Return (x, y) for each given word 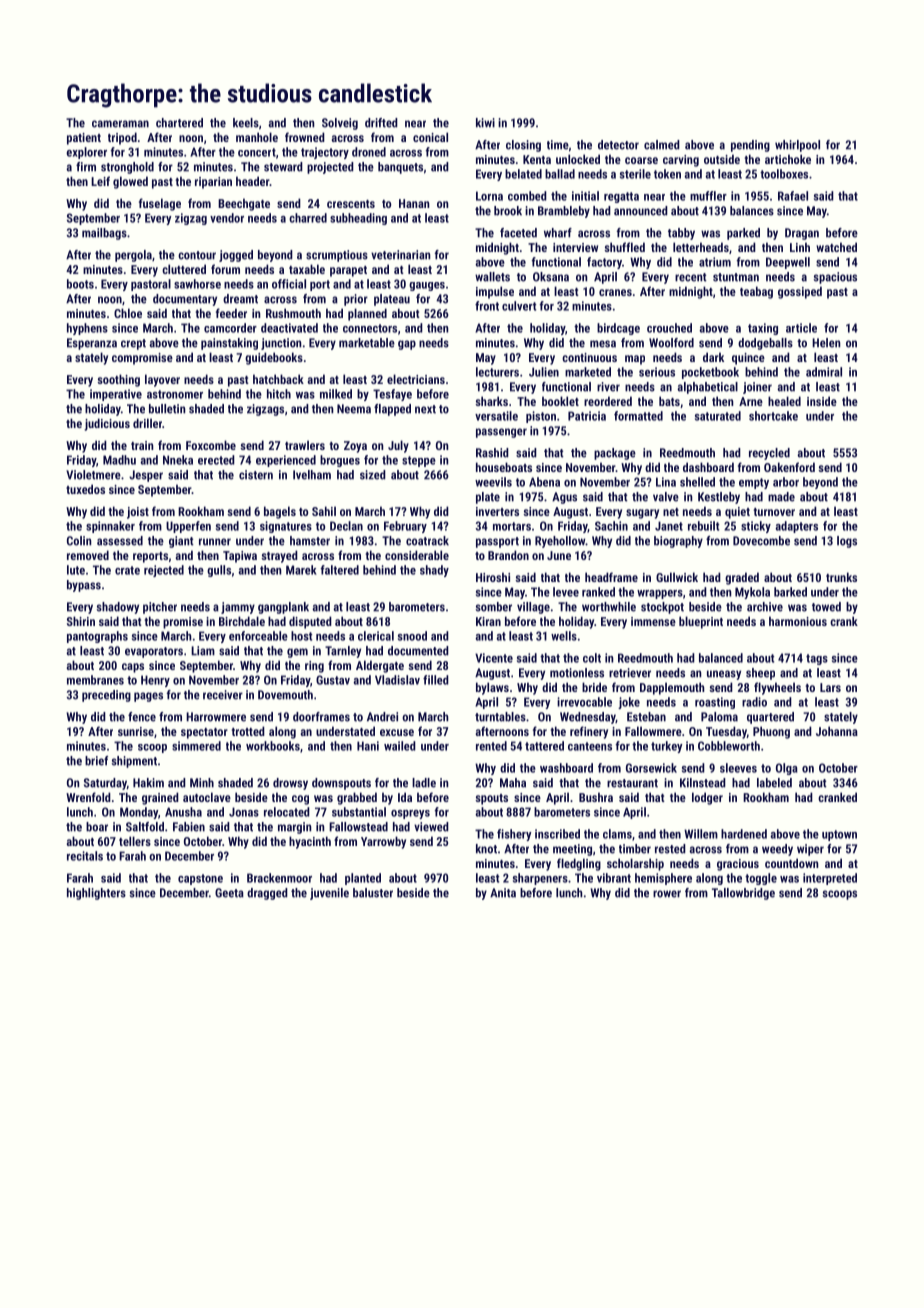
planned (367, 314)
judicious (107, 424)
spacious (835, 278)
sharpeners (540, 879)
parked (743, 234)
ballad (560, 174)
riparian (213, 183)
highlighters (96, 894)
